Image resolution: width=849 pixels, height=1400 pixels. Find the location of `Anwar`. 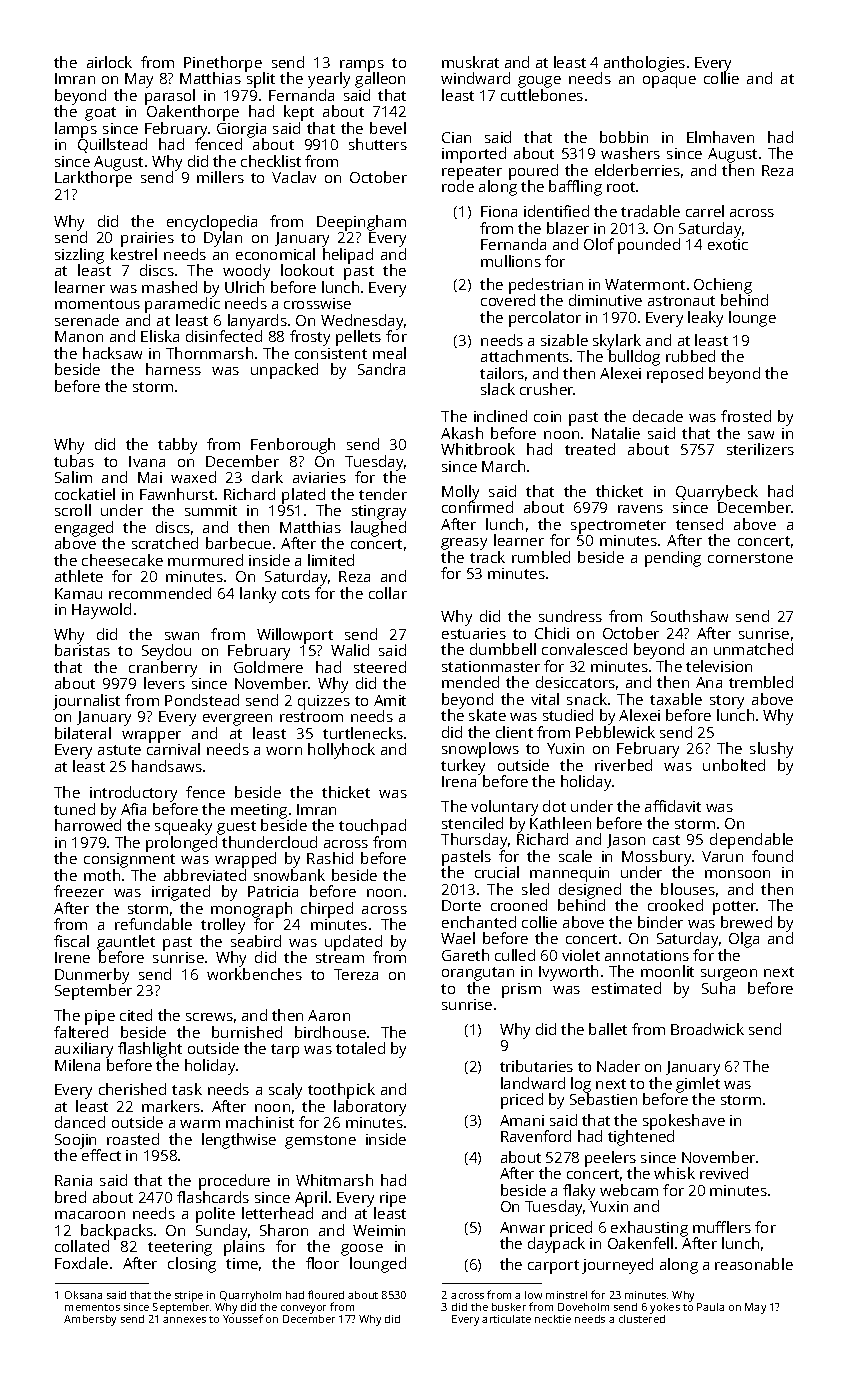

Anwar is located at coordinates (522, 1227).
